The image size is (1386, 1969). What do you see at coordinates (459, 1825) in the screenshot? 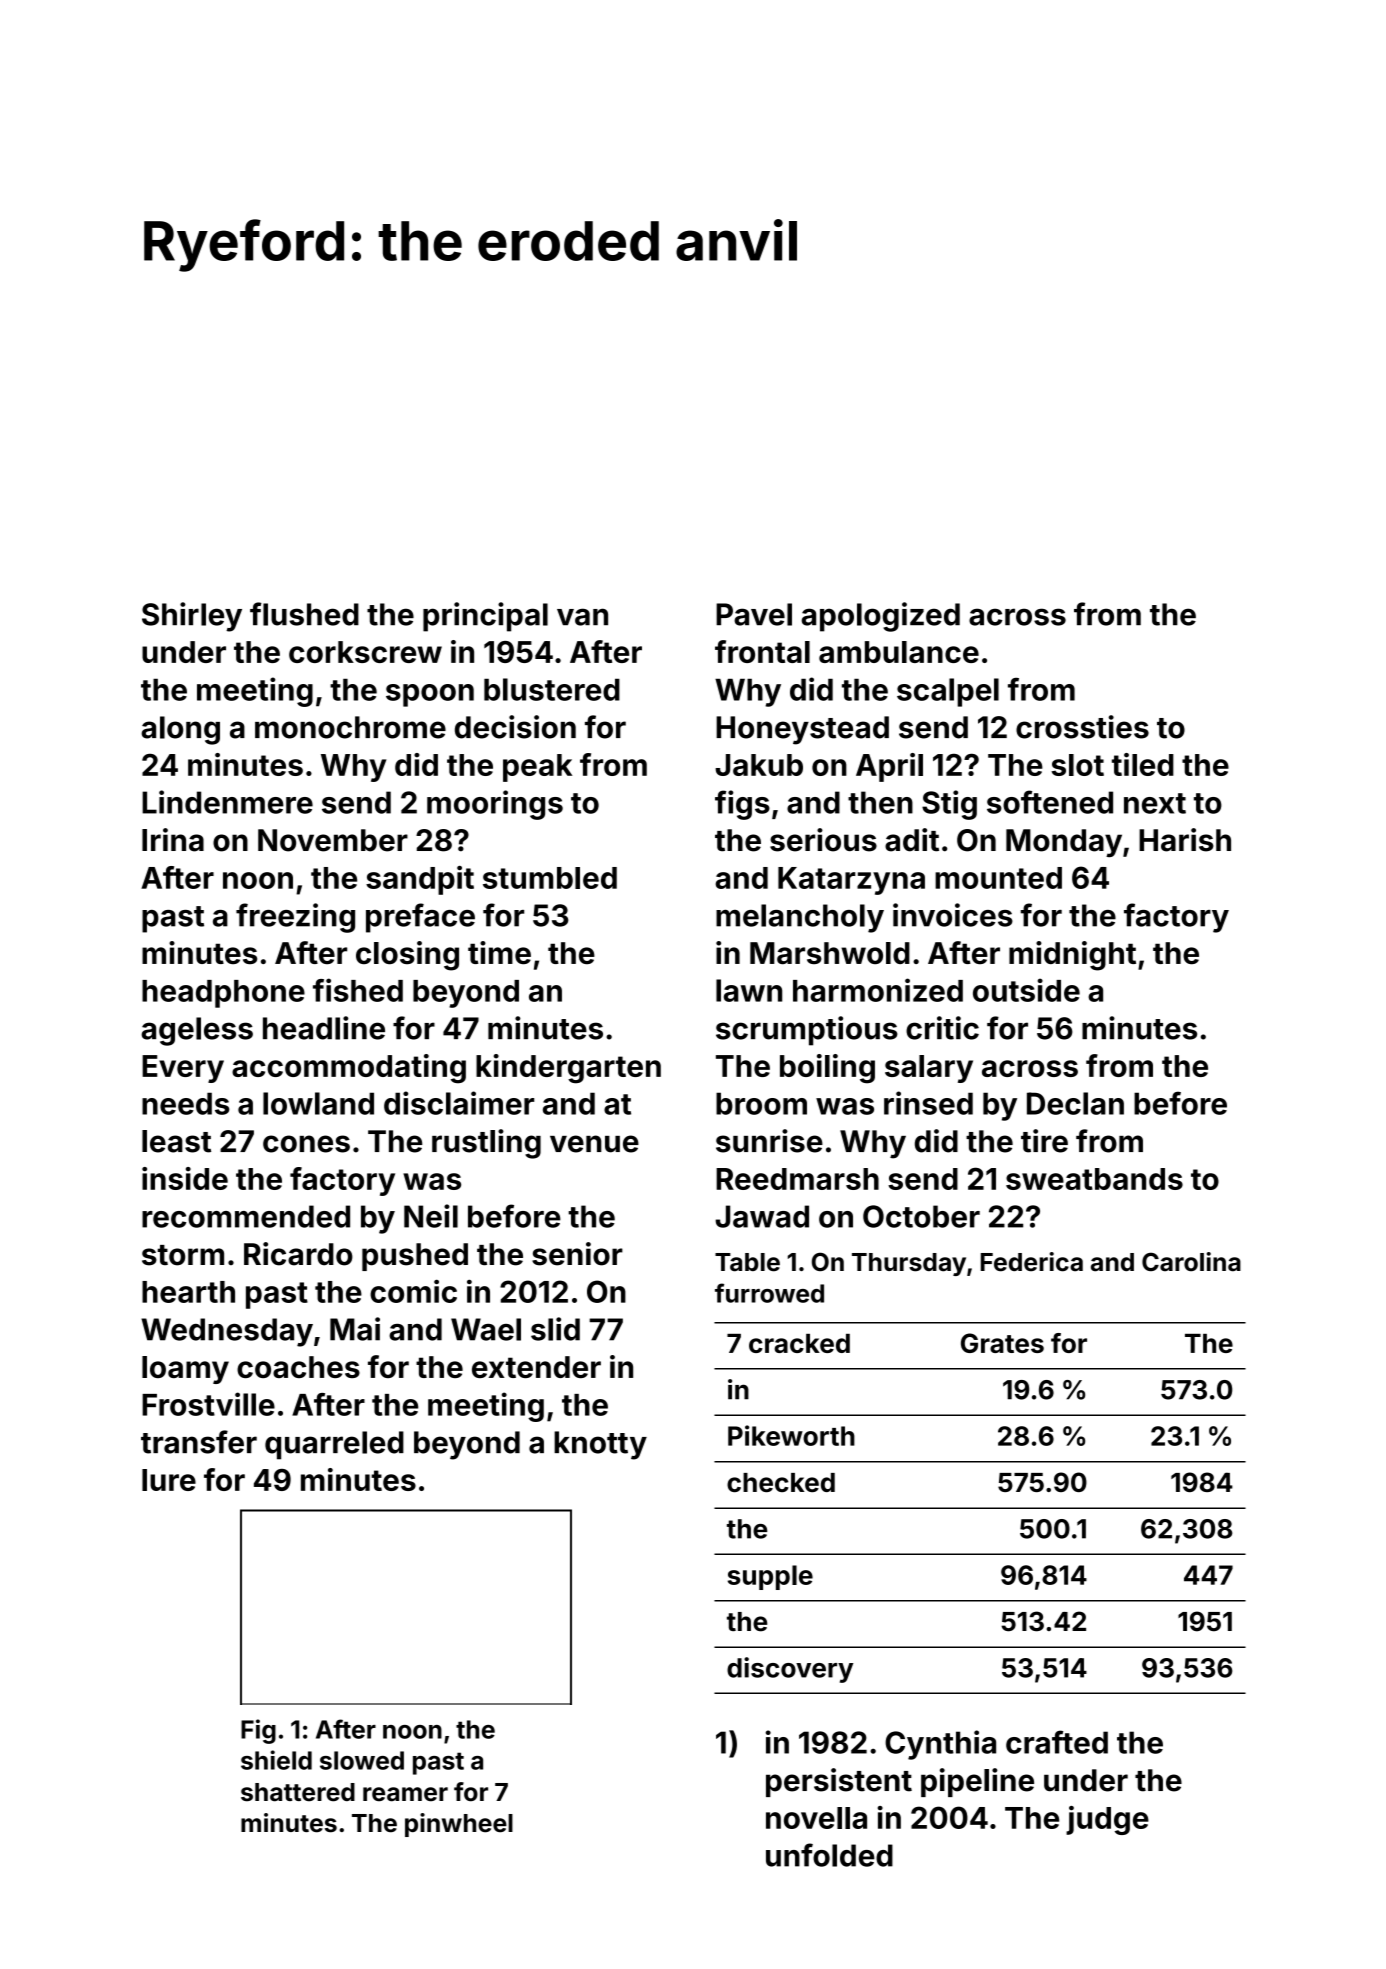
I see `pinwheel` at bounding box center [459, 1825].
